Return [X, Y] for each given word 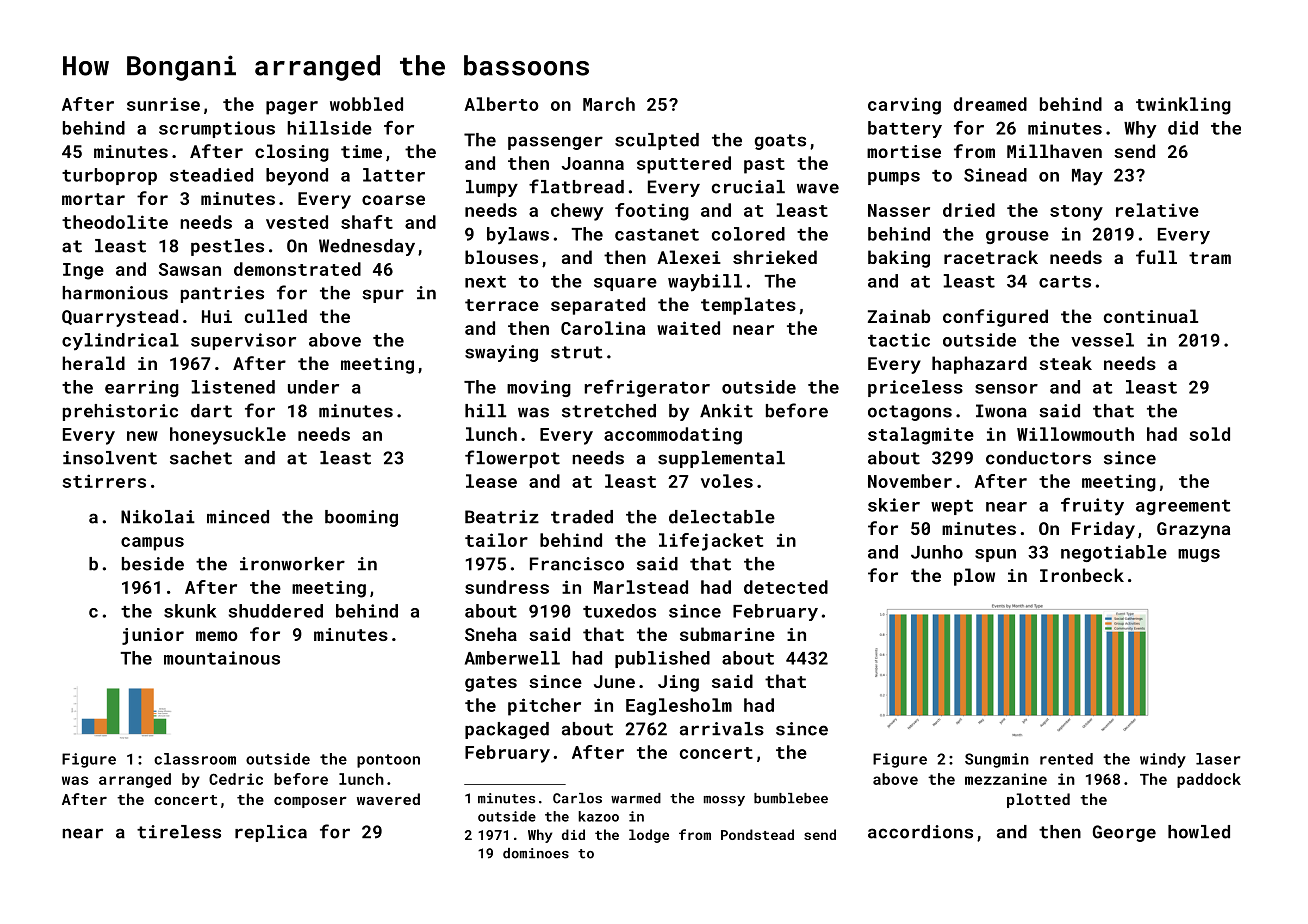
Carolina [603, 328]
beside [153, 564]
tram [1210, 258]
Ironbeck [1082, 575]
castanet [657, 235]
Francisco [577, 564]
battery [905, 129]
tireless [179, 832]
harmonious [115, 293]
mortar [93, 199]
